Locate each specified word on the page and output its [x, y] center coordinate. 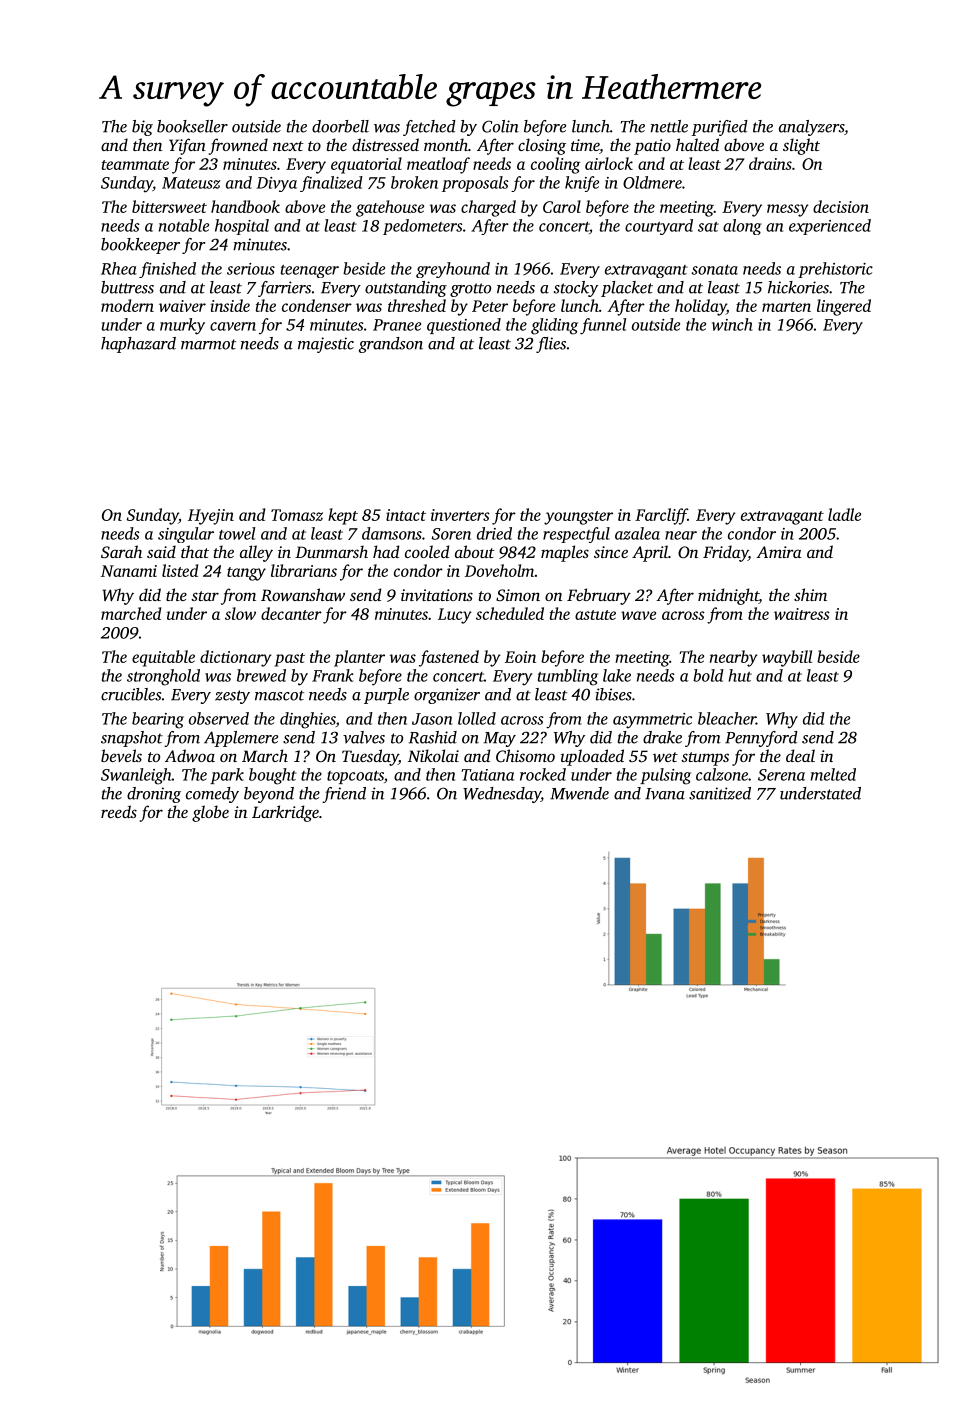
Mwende [579, 793]
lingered [844, 307]
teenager [310, 271]
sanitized [720, 793]
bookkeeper [140, 246]
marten [786, 307]
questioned [464, 326]
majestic [326, 345]
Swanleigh [136, 776]
